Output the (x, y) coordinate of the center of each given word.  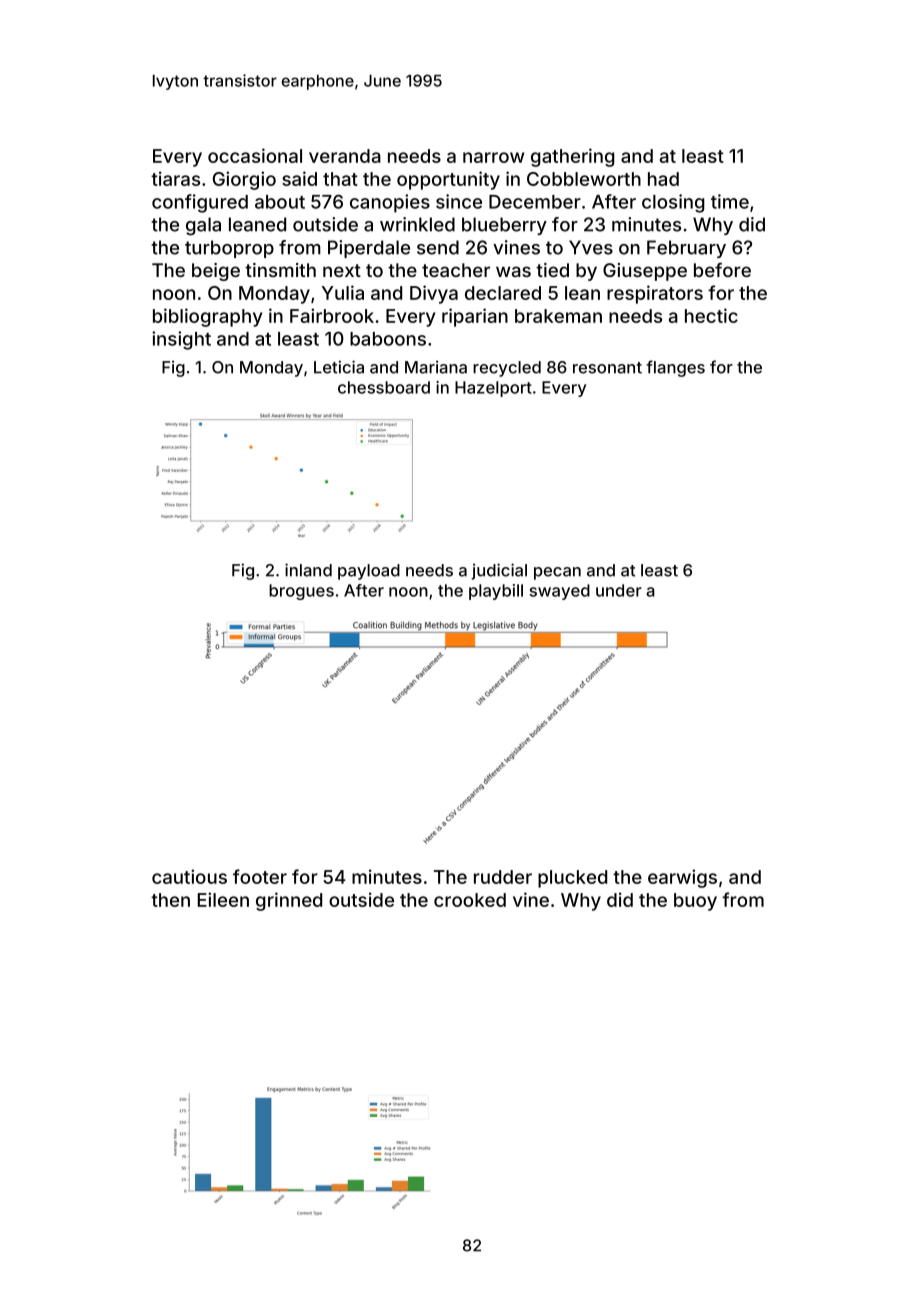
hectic (711, 315)
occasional (255, 155)
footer (260, 876)
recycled (507, 369)
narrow (493, 157)
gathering (573, 157)
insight (181, 340)
